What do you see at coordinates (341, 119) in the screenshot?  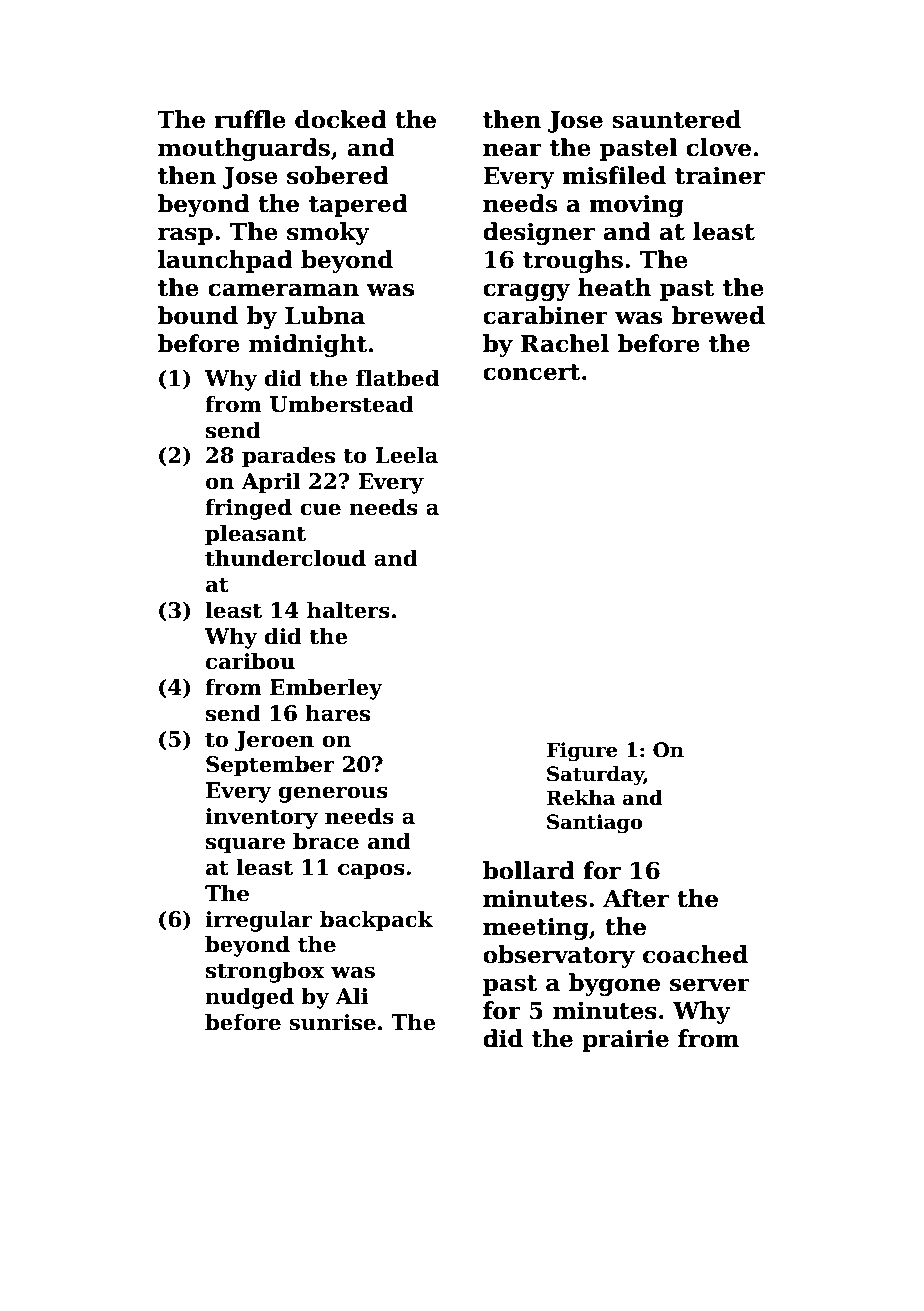 I see `docked` at bounding box center [341, 119].
